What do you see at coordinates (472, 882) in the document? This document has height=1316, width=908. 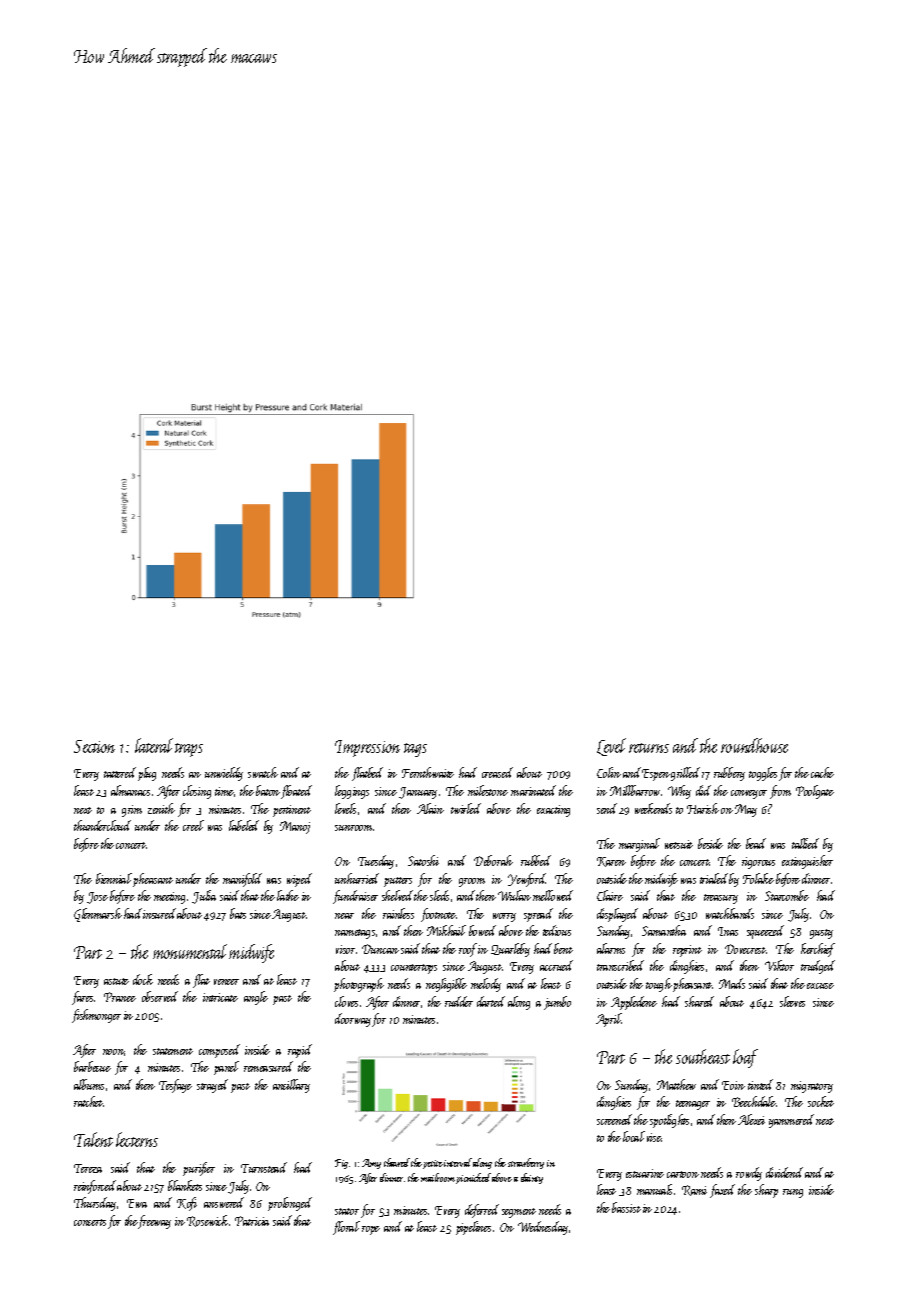 I see `groom` at bounding box center [472, 882].
